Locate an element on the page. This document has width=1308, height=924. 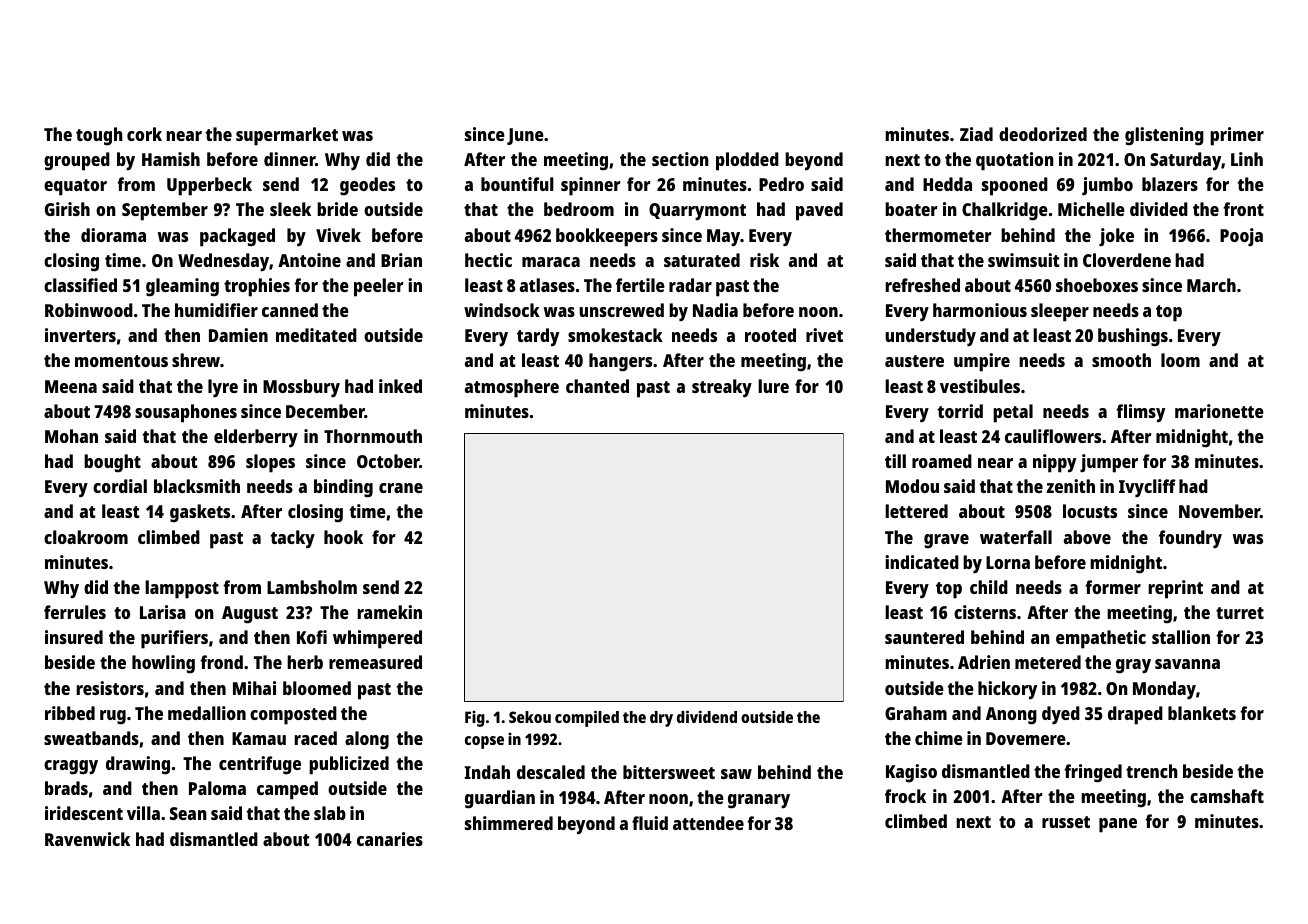
iridescent is located at coordinates (84, 813).
